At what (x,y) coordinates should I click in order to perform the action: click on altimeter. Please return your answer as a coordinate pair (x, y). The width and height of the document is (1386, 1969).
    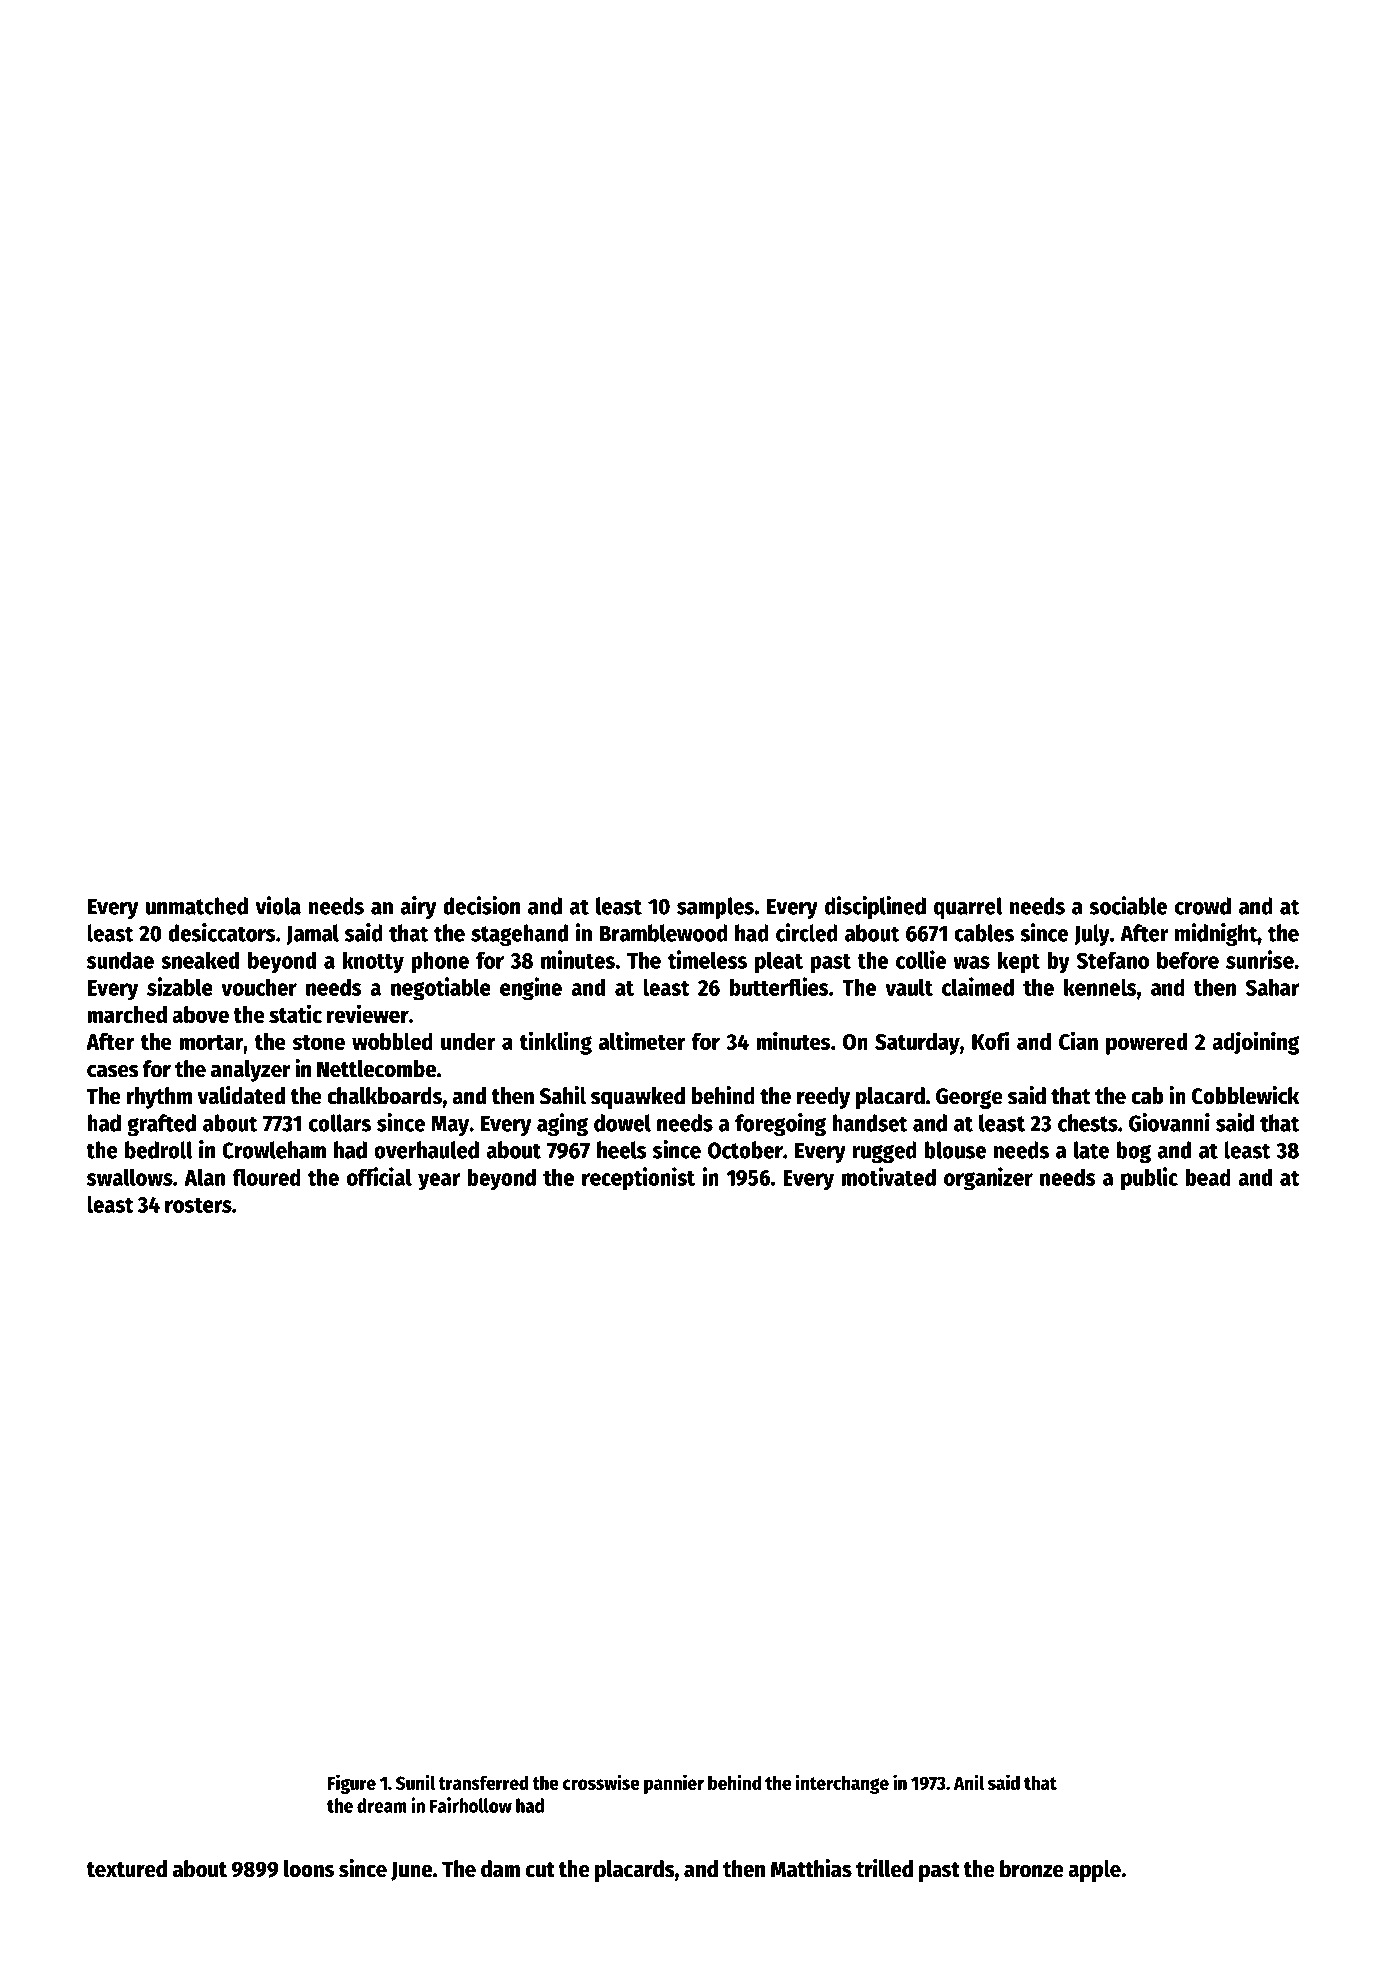
    Looking at the image, I should click on (642, 1040).
